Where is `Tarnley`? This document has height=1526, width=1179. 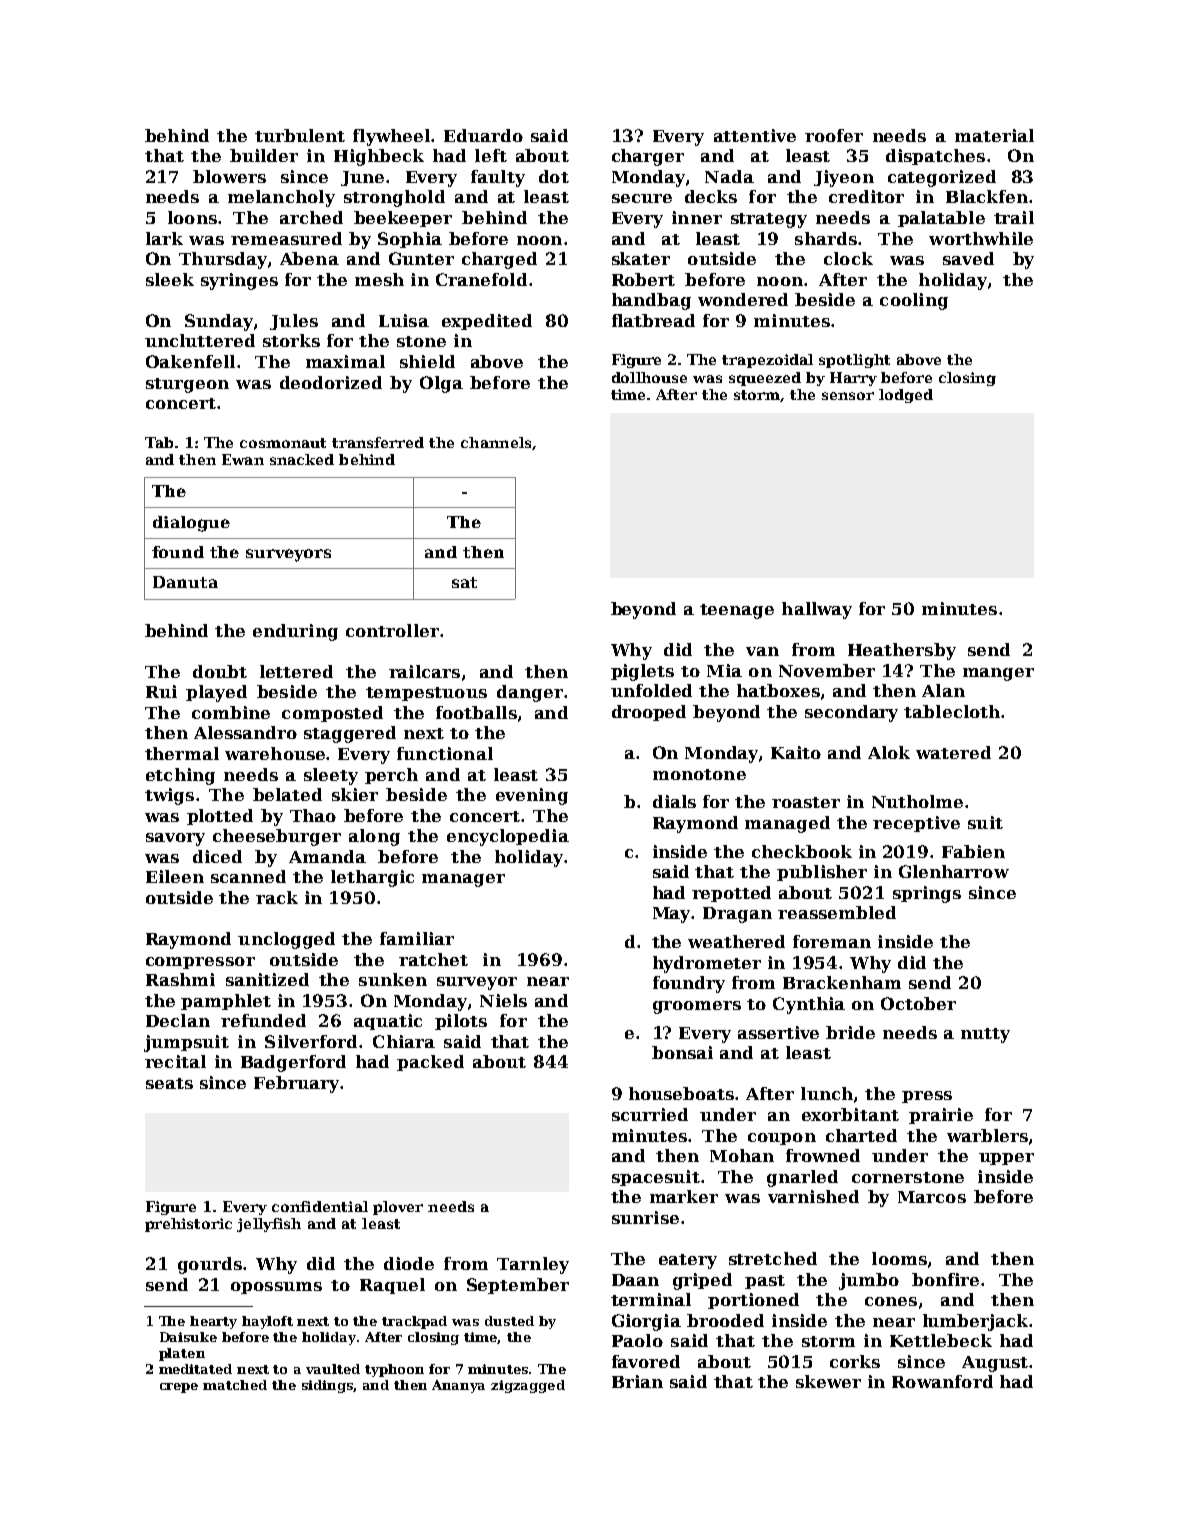
Tarnley is located at coordinates (533, 1265).
